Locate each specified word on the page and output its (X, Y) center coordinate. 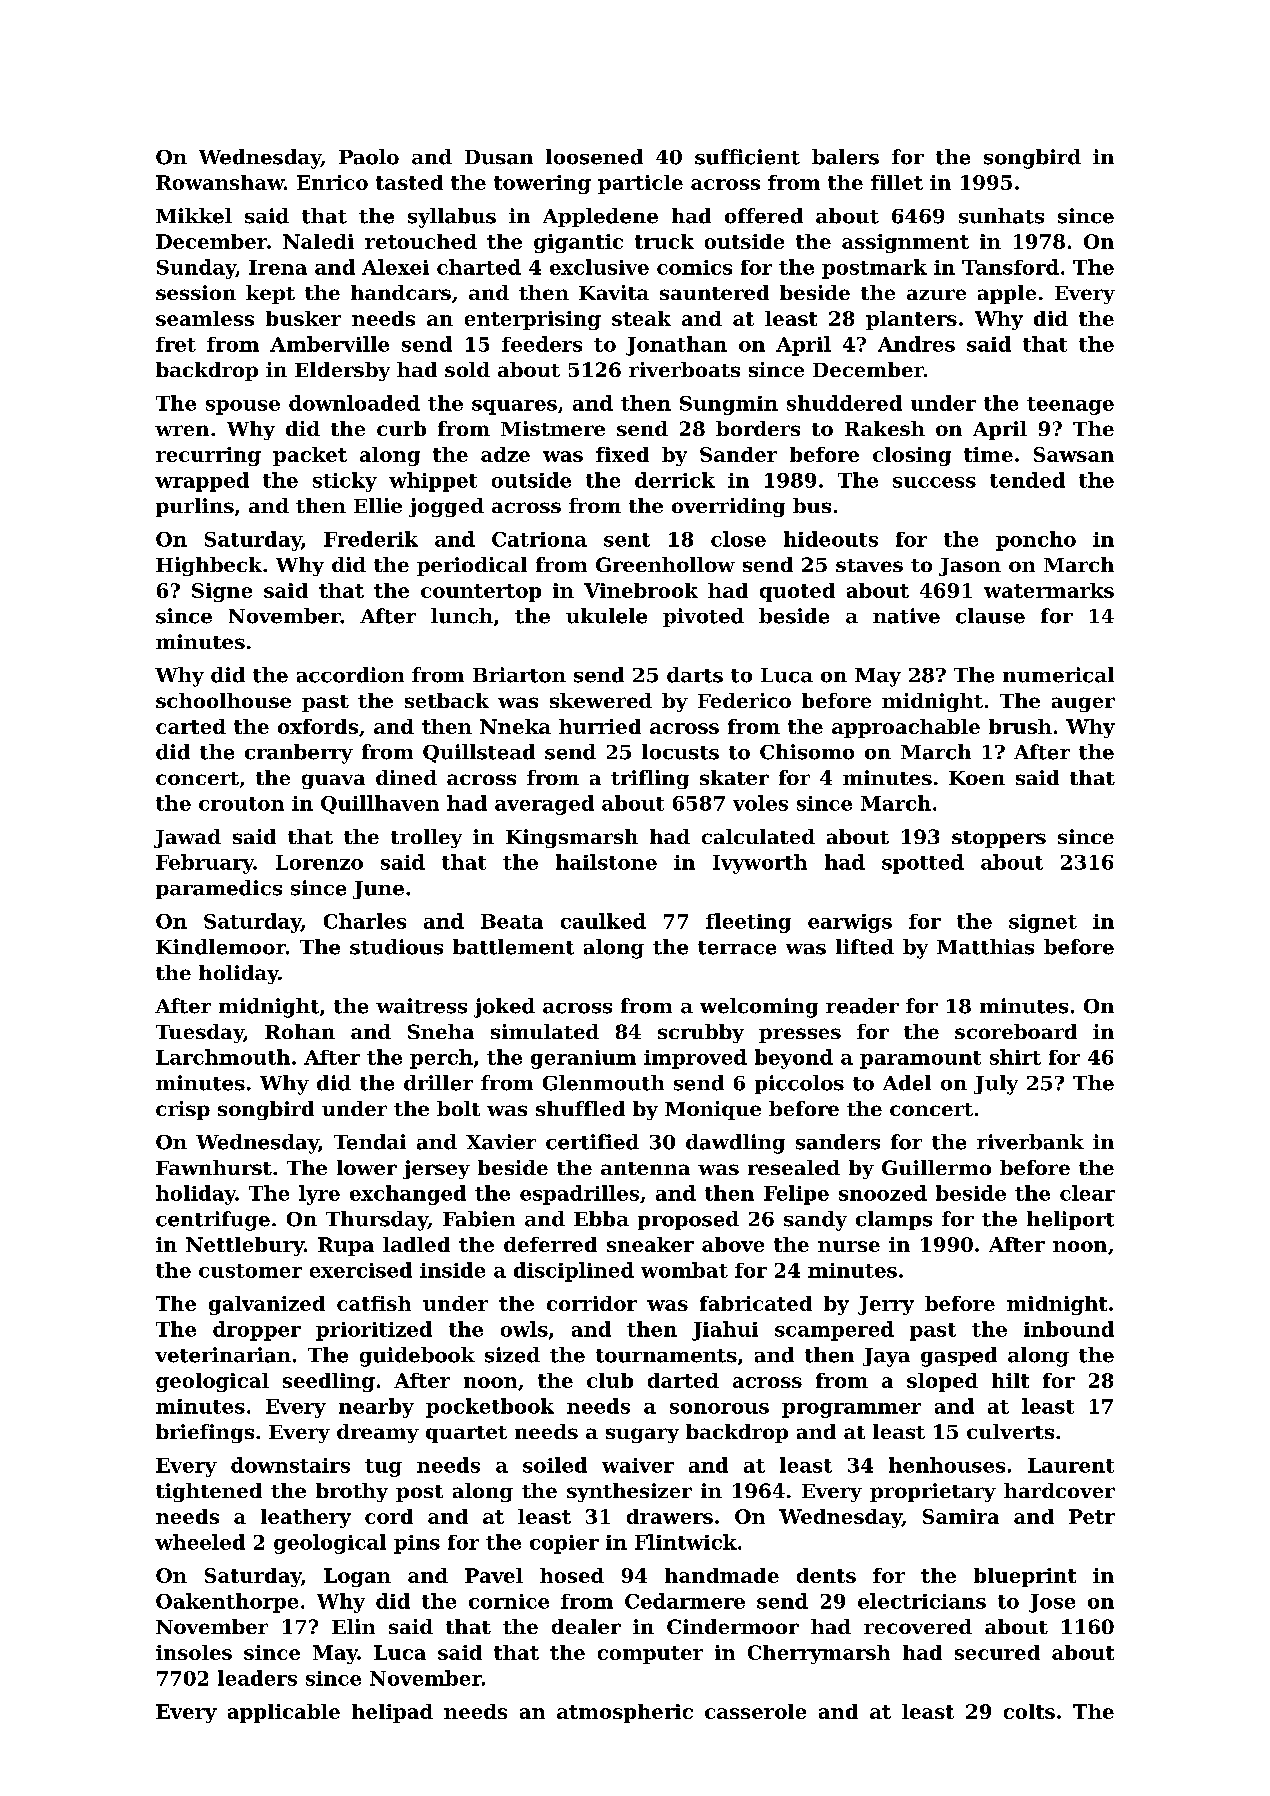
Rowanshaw (220, 182)
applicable (284, 1713)
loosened (594, 157)
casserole (755, 1711)
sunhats (1001, 216)
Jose (1052, 1603)
